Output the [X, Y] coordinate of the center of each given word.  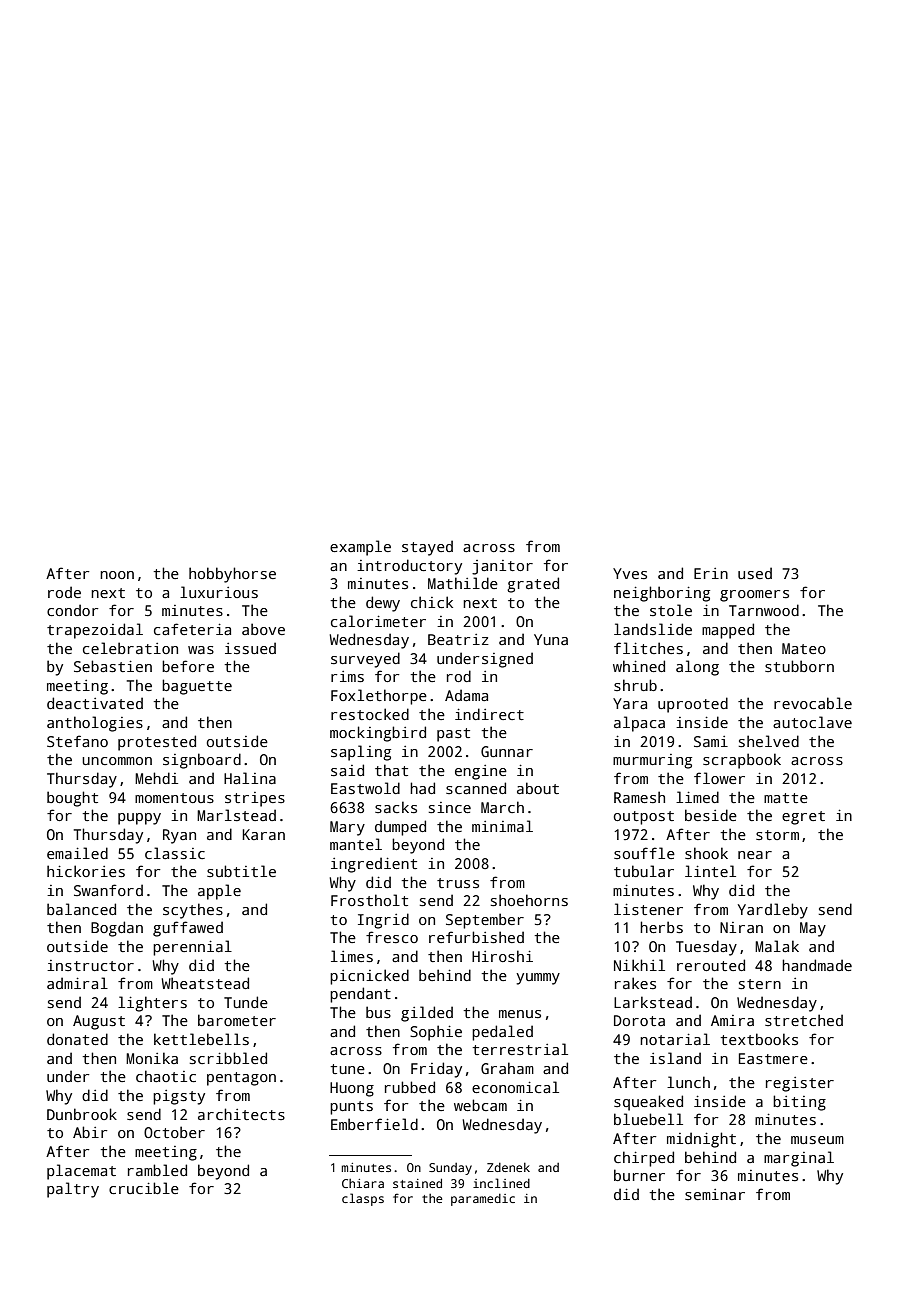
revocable [813, 703]
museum [817, 1140]
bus [378, 1012]
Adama [466, 695]
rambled [157, 1170]
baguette [197, 687]
